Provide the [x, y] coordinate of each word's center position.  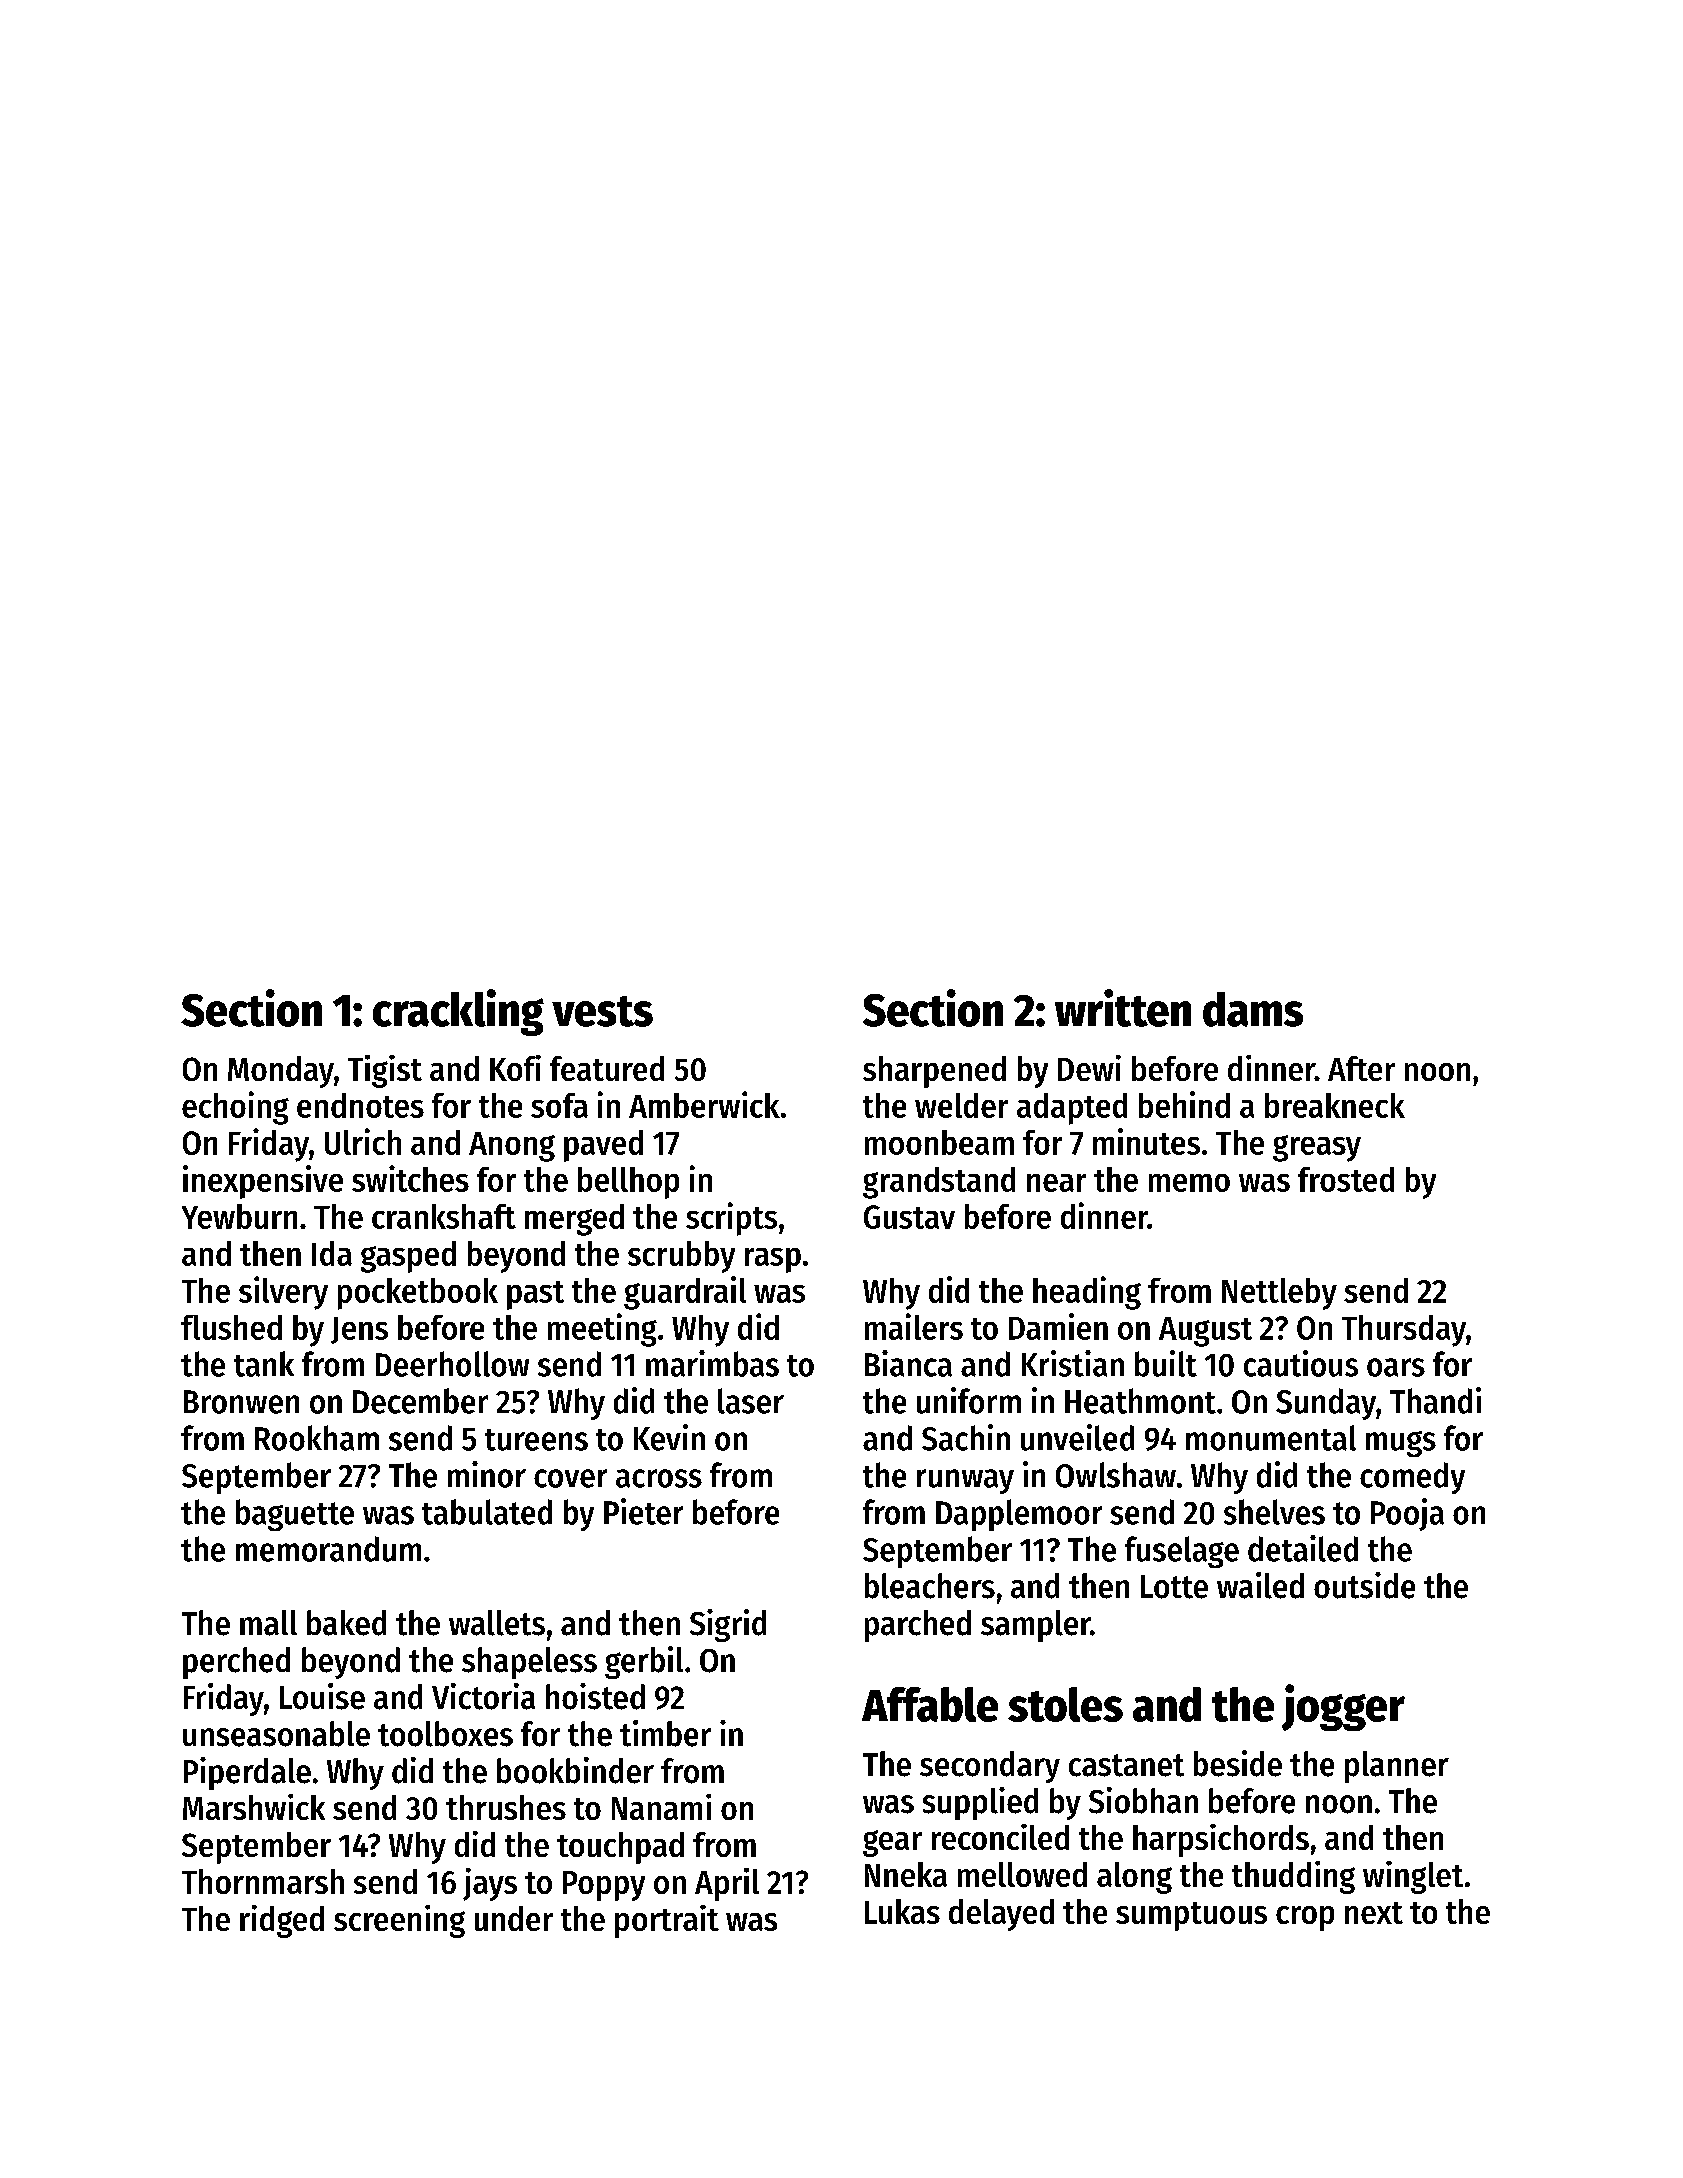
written [1123, 1008]
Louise [322, 1696]
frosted [1346, 1179]
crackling [458, 1012]
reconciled [1000, 1837]
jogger [1343, 1707]
